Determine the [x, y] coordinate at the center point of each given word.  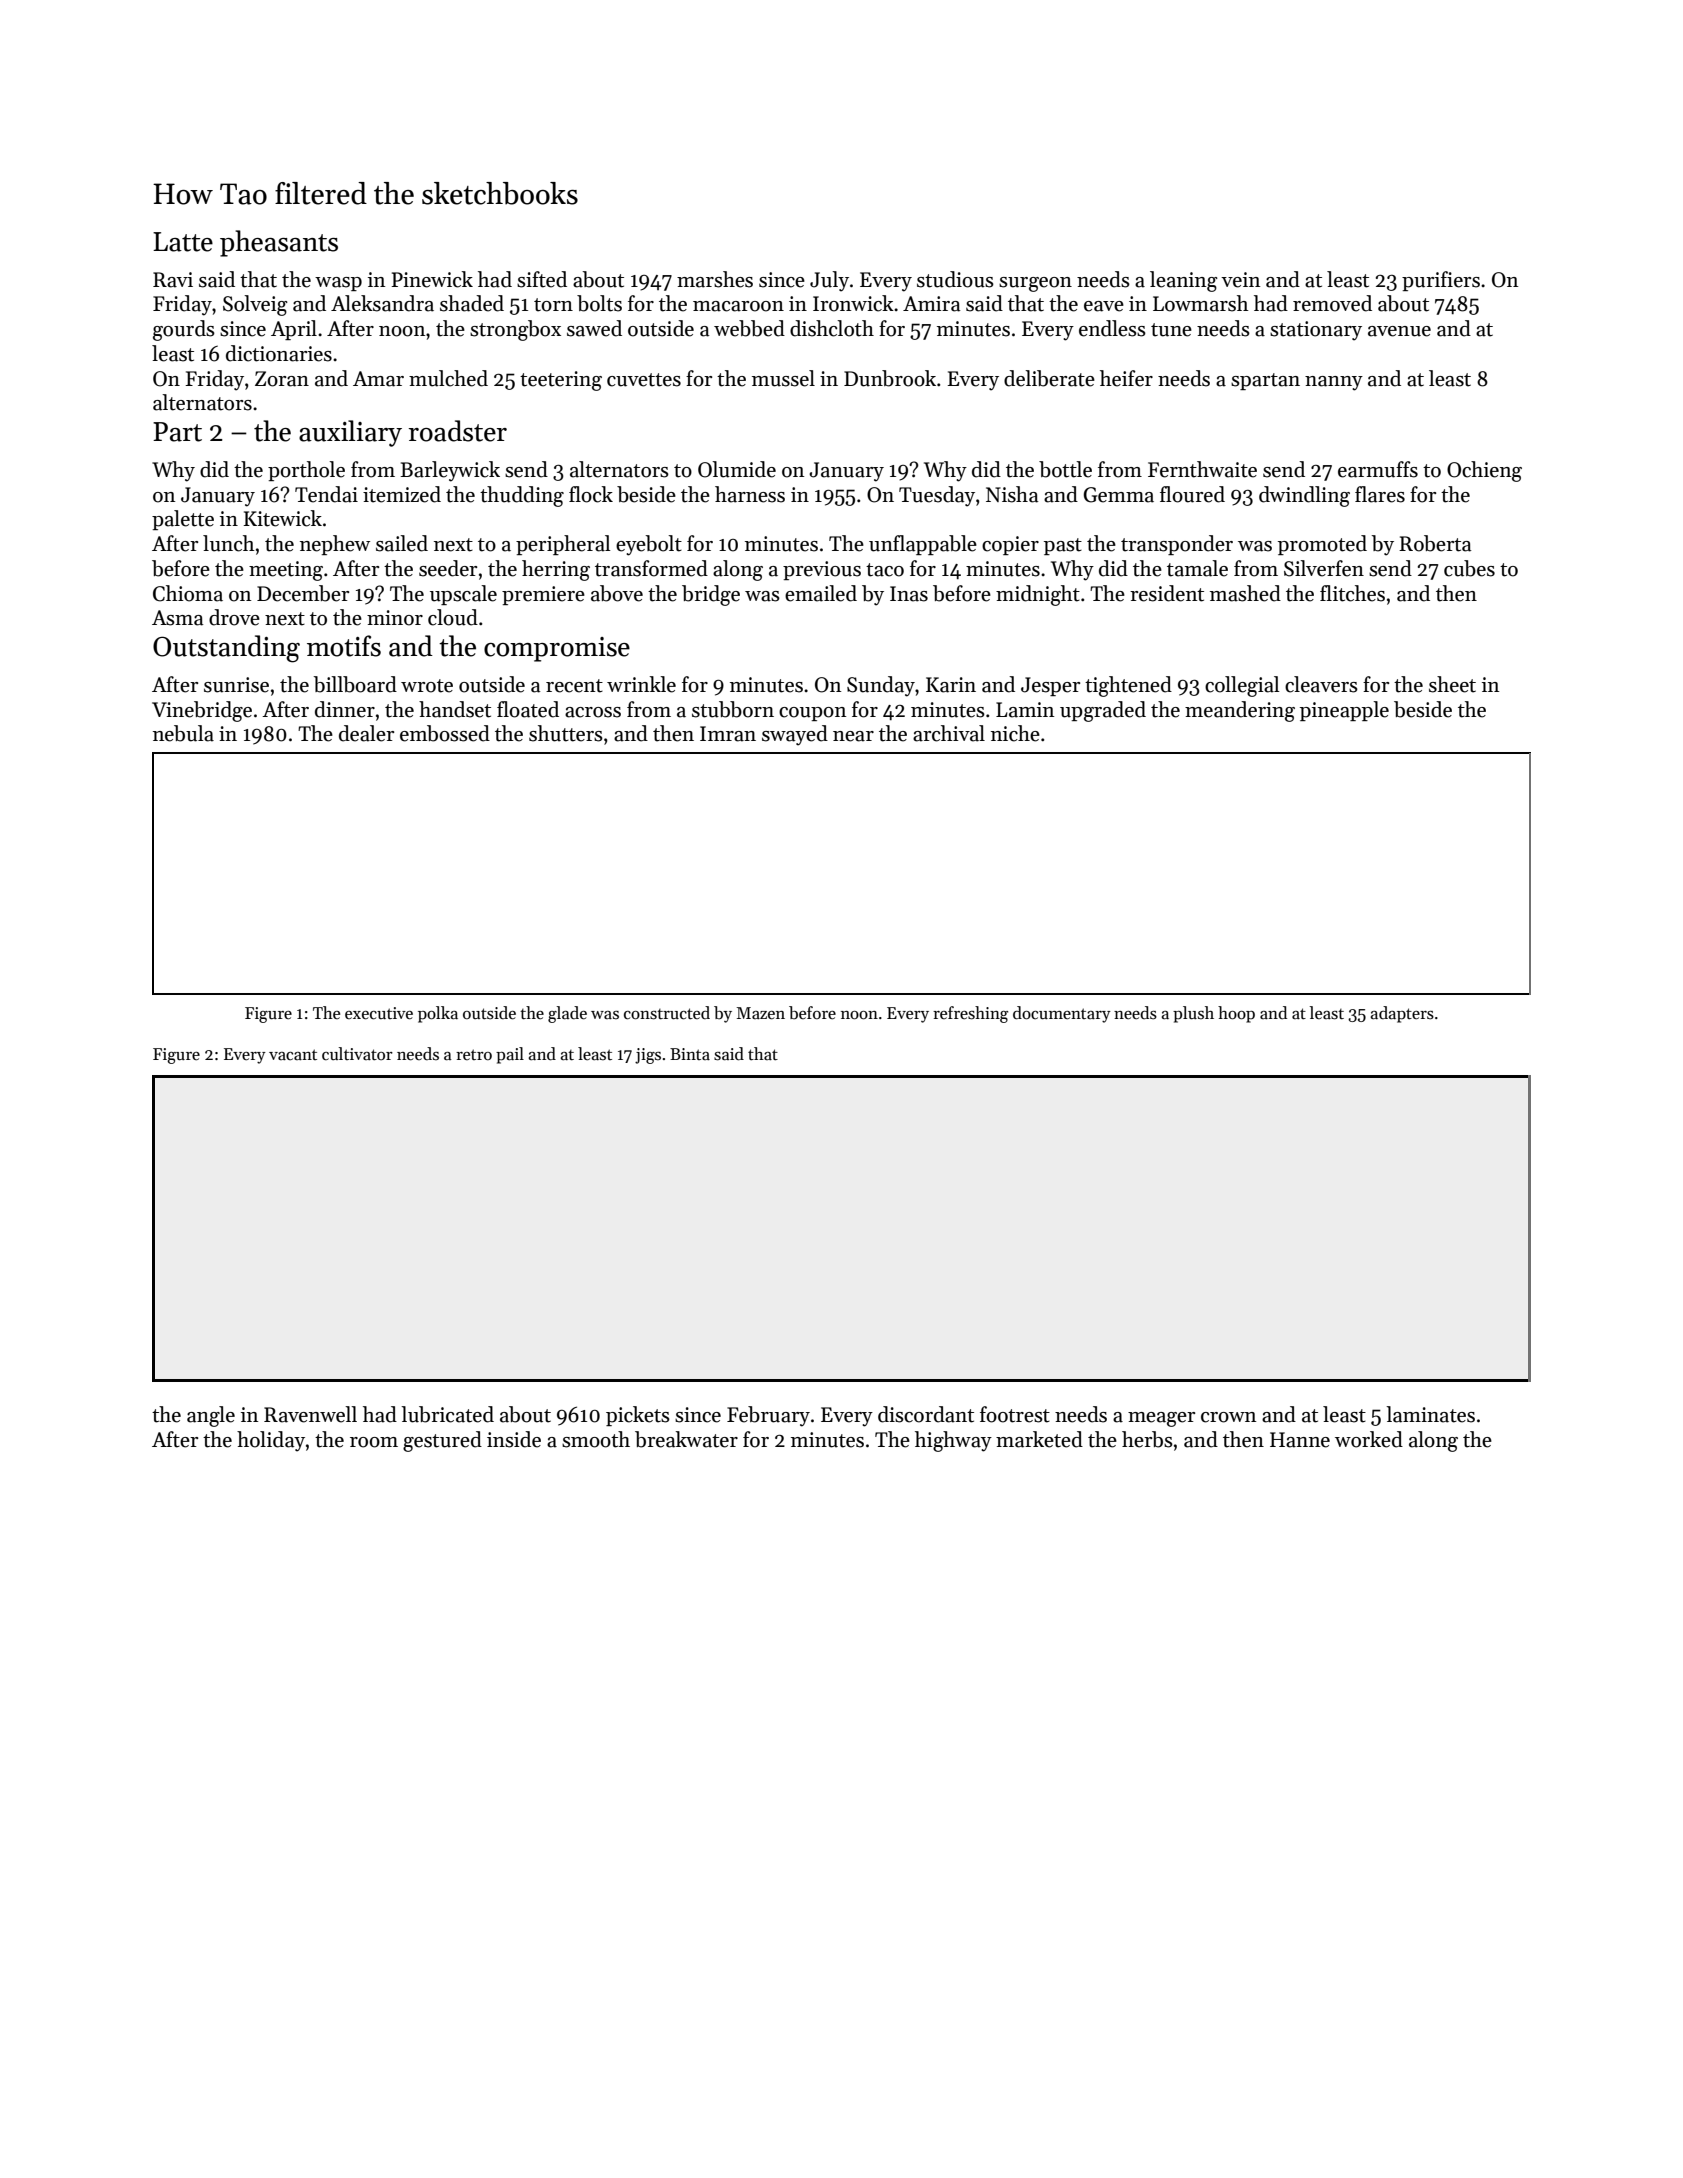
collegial [1242, 686]
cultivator [357, 1054]
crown [1228, 1417]
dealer [366, 733]
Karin [951, 685]
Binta [690, 1054]
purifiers [1441, 281]
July [829, 281]
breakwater [686, 1439]
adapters [1402, 1014]
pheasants [279, 243]
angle [211, 1416]
